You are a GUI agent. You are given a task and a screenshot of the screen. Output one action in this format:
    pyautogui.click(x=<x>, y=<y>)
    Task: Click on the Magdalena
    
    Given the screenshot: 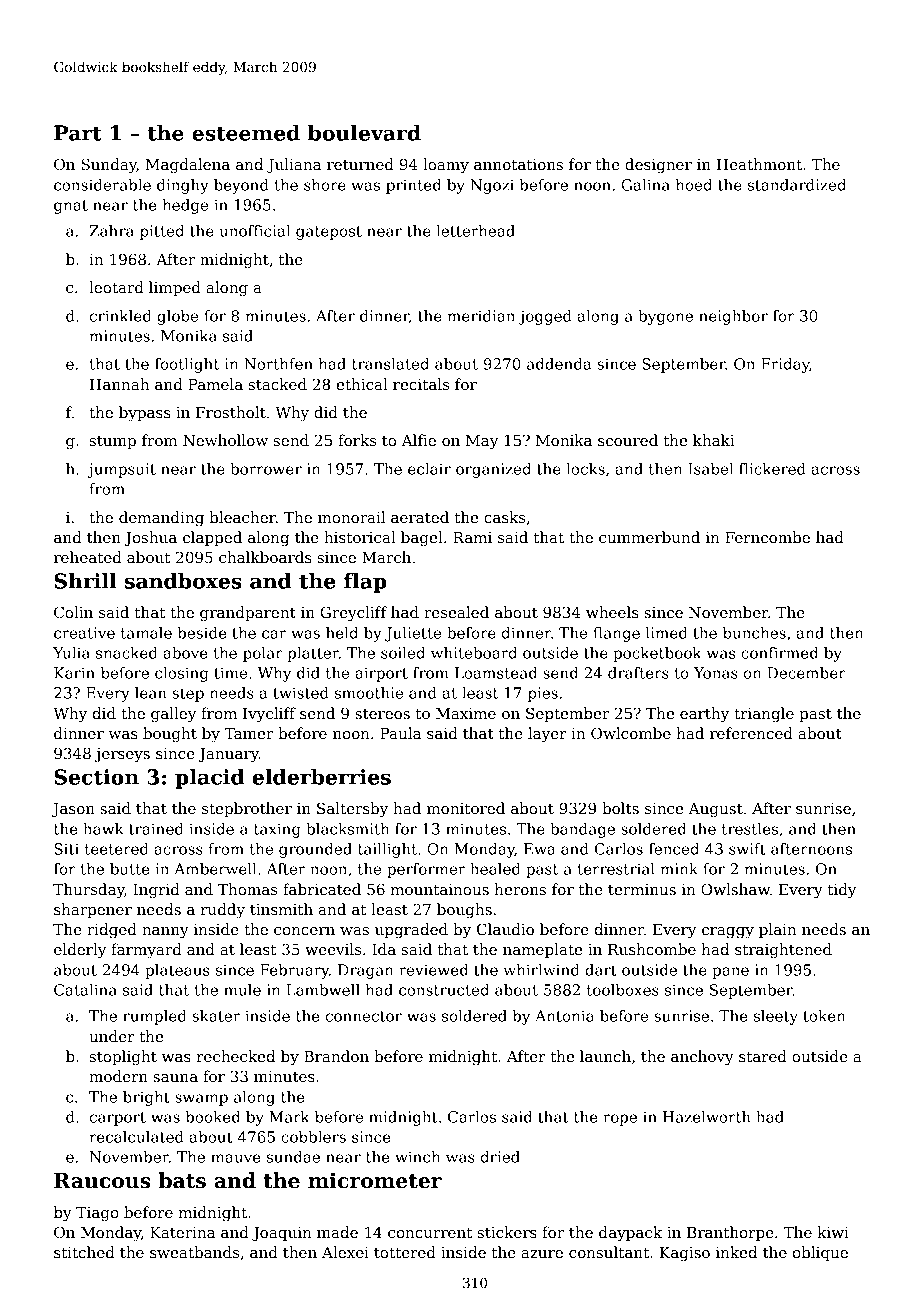 What is the action you would take?
    pyautogui.click(x=188, y=166)
